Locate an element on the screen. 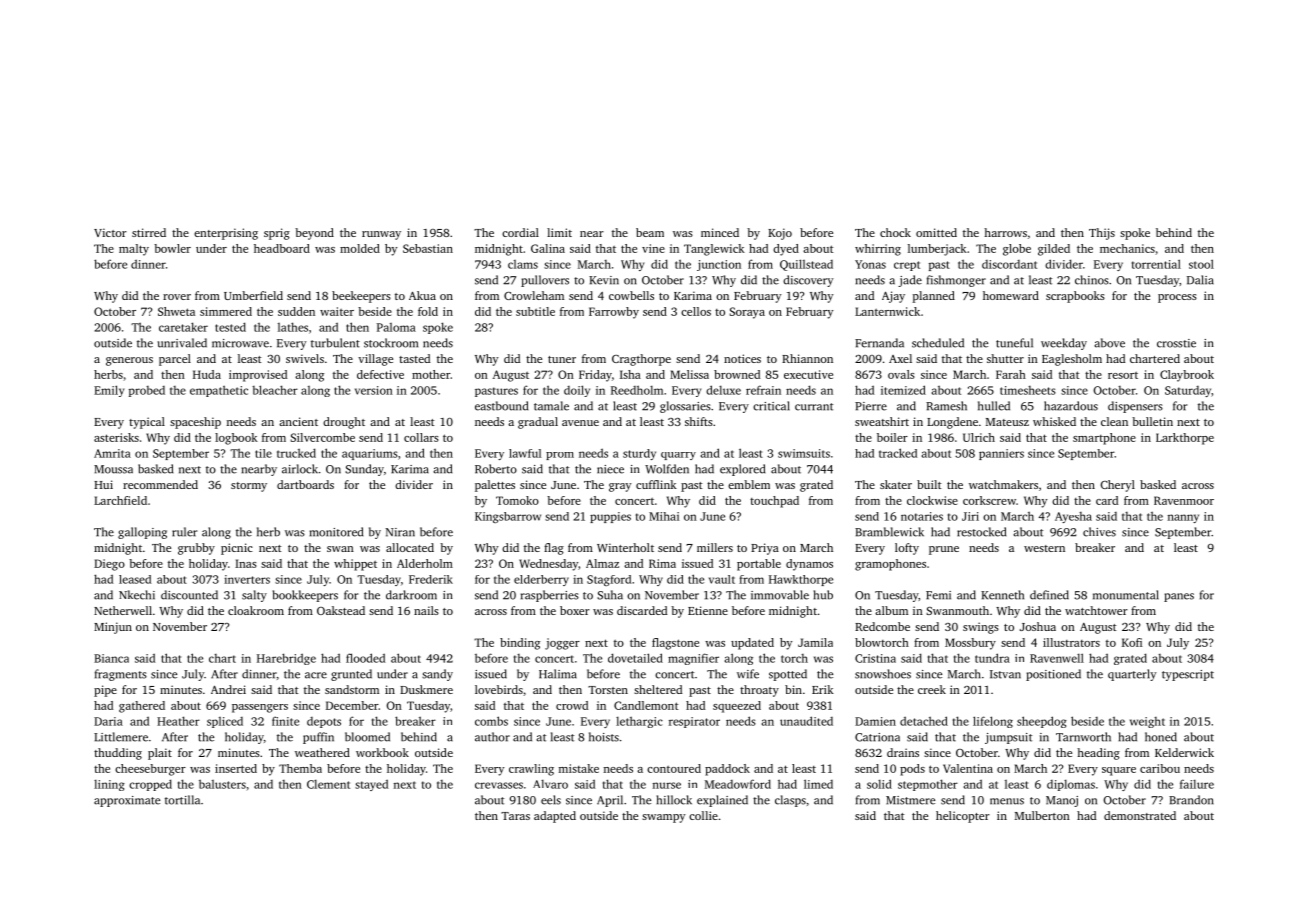 This screenshot has width=1308, height=924. immovable is located at coordinates (780, 595).
